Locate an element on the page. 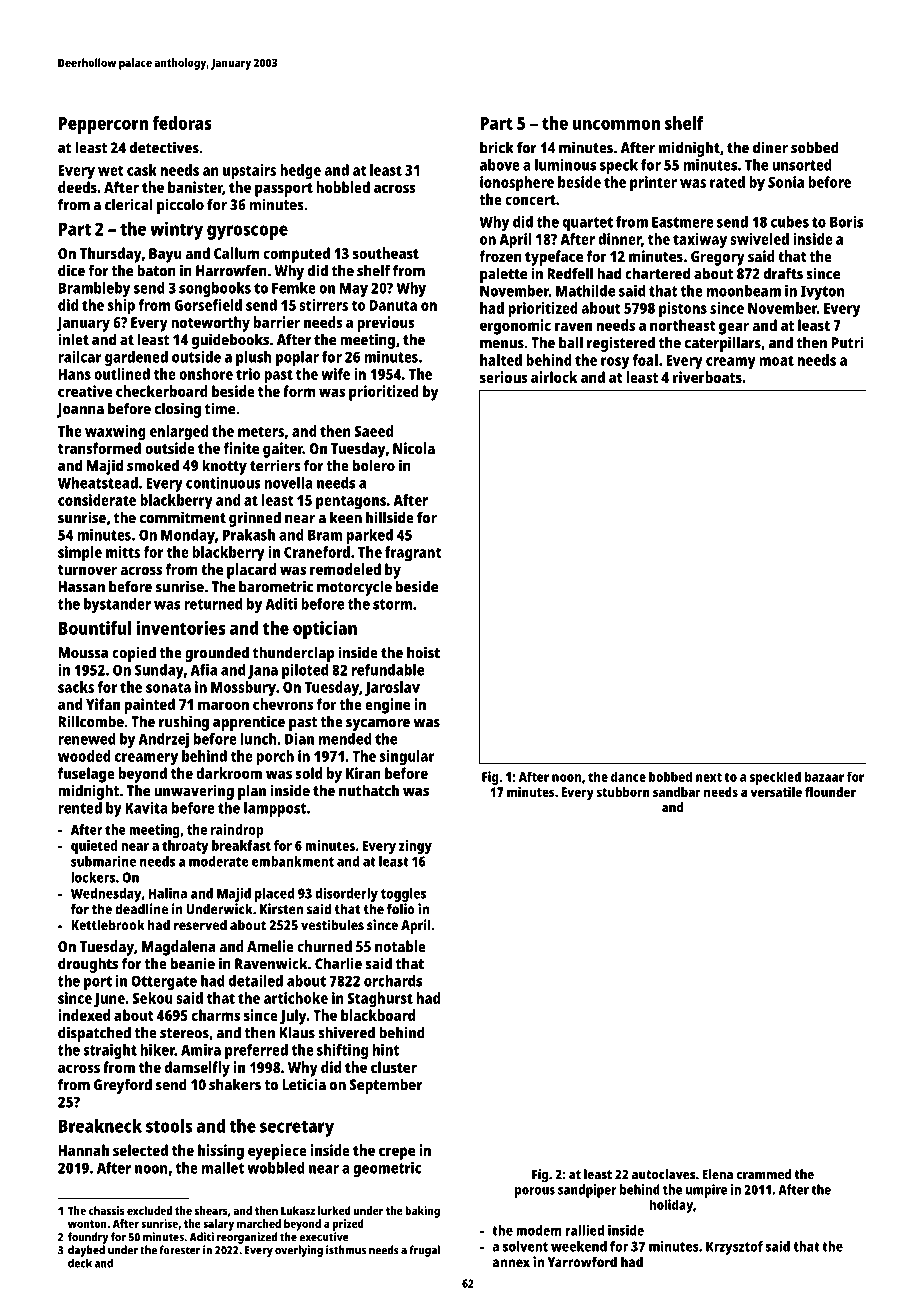  prized is located at coordinates (348, 1225).
